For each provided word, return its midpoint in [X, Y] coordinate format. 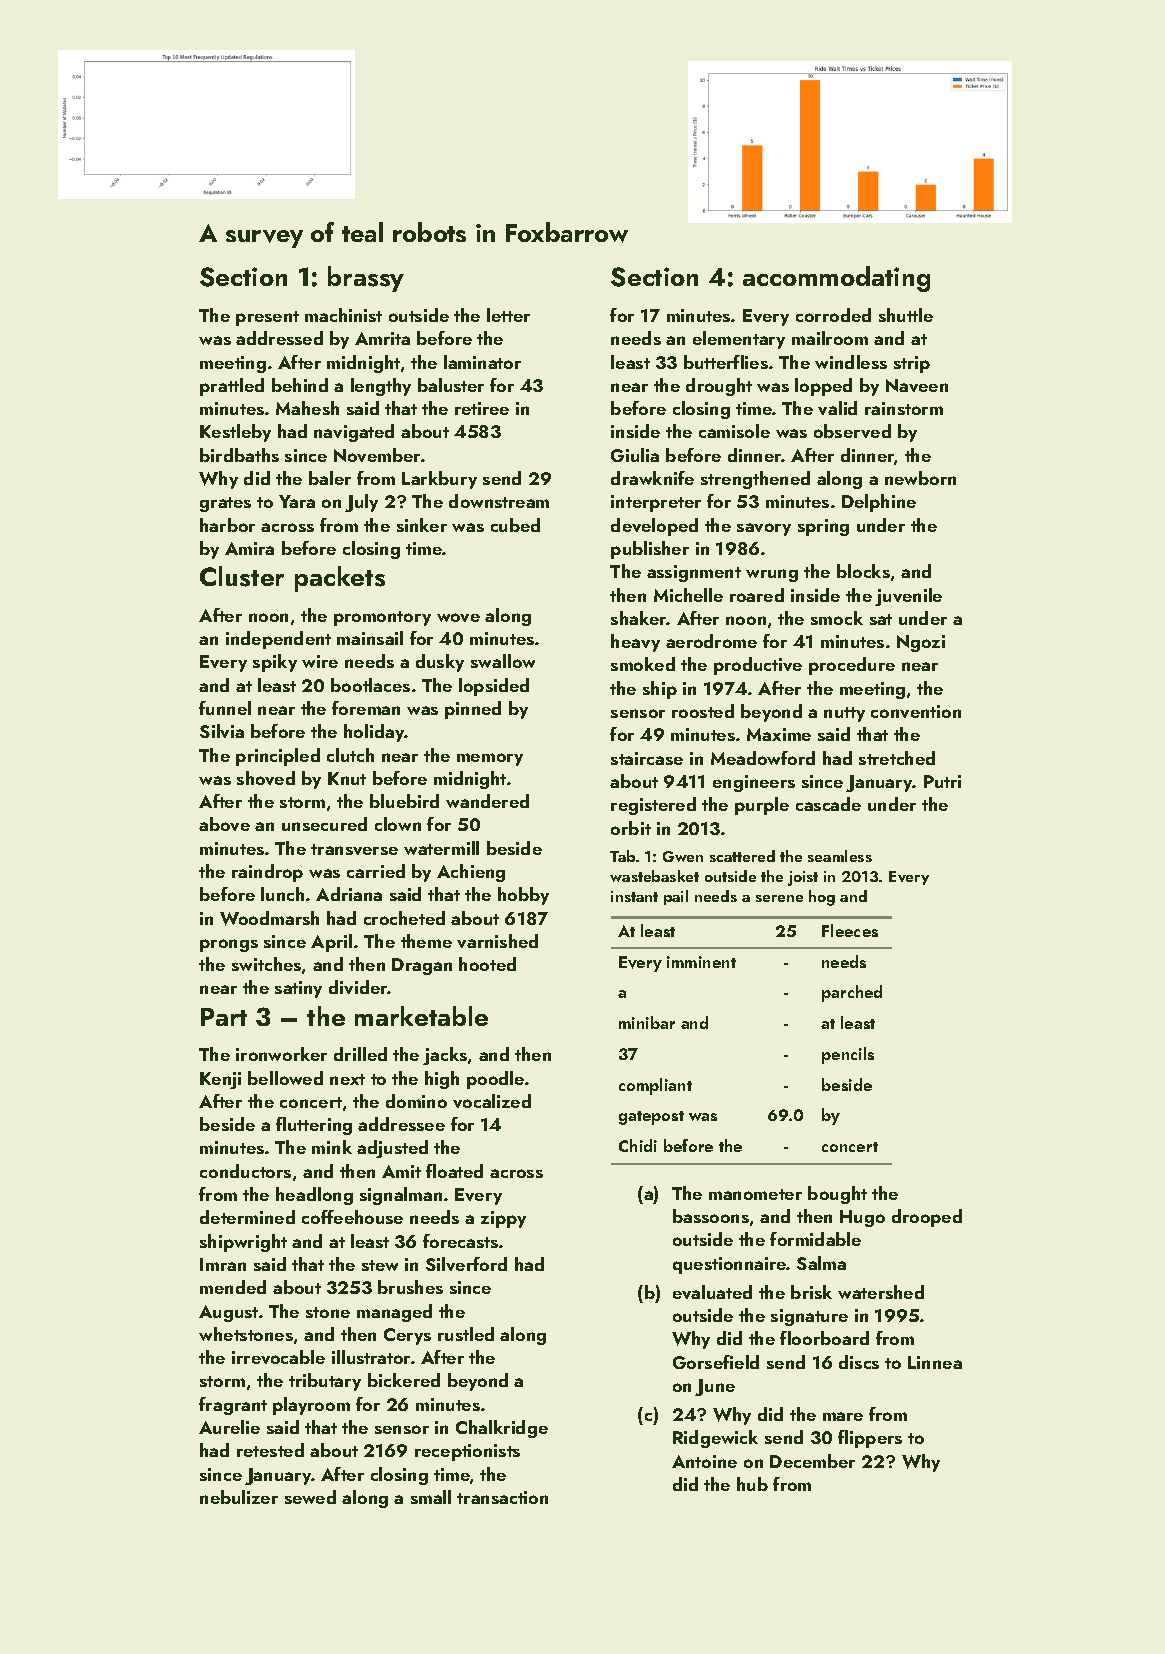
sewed [310, 1497]
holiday [374, 733]
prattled [232, 387]
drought [719, 387]
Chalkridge [502, 1429]
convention [916, 711]
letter [508, 315]
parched [852, 993]
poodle [495, 1080]
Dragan [422, 966]
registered [653, 806]
